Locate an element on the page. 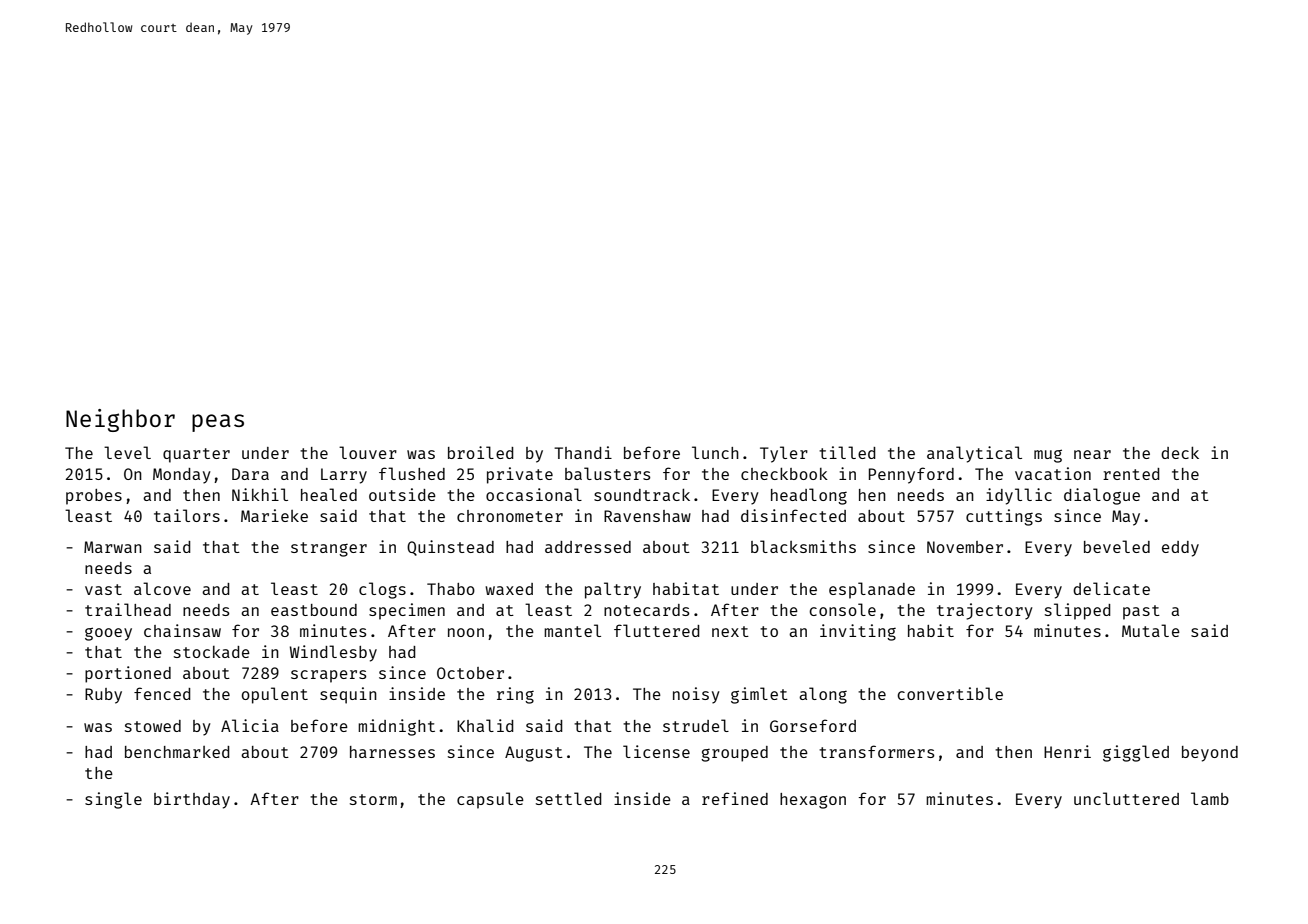 This document has height=924, width=1308. peas is located at coordinates (218, 423).
